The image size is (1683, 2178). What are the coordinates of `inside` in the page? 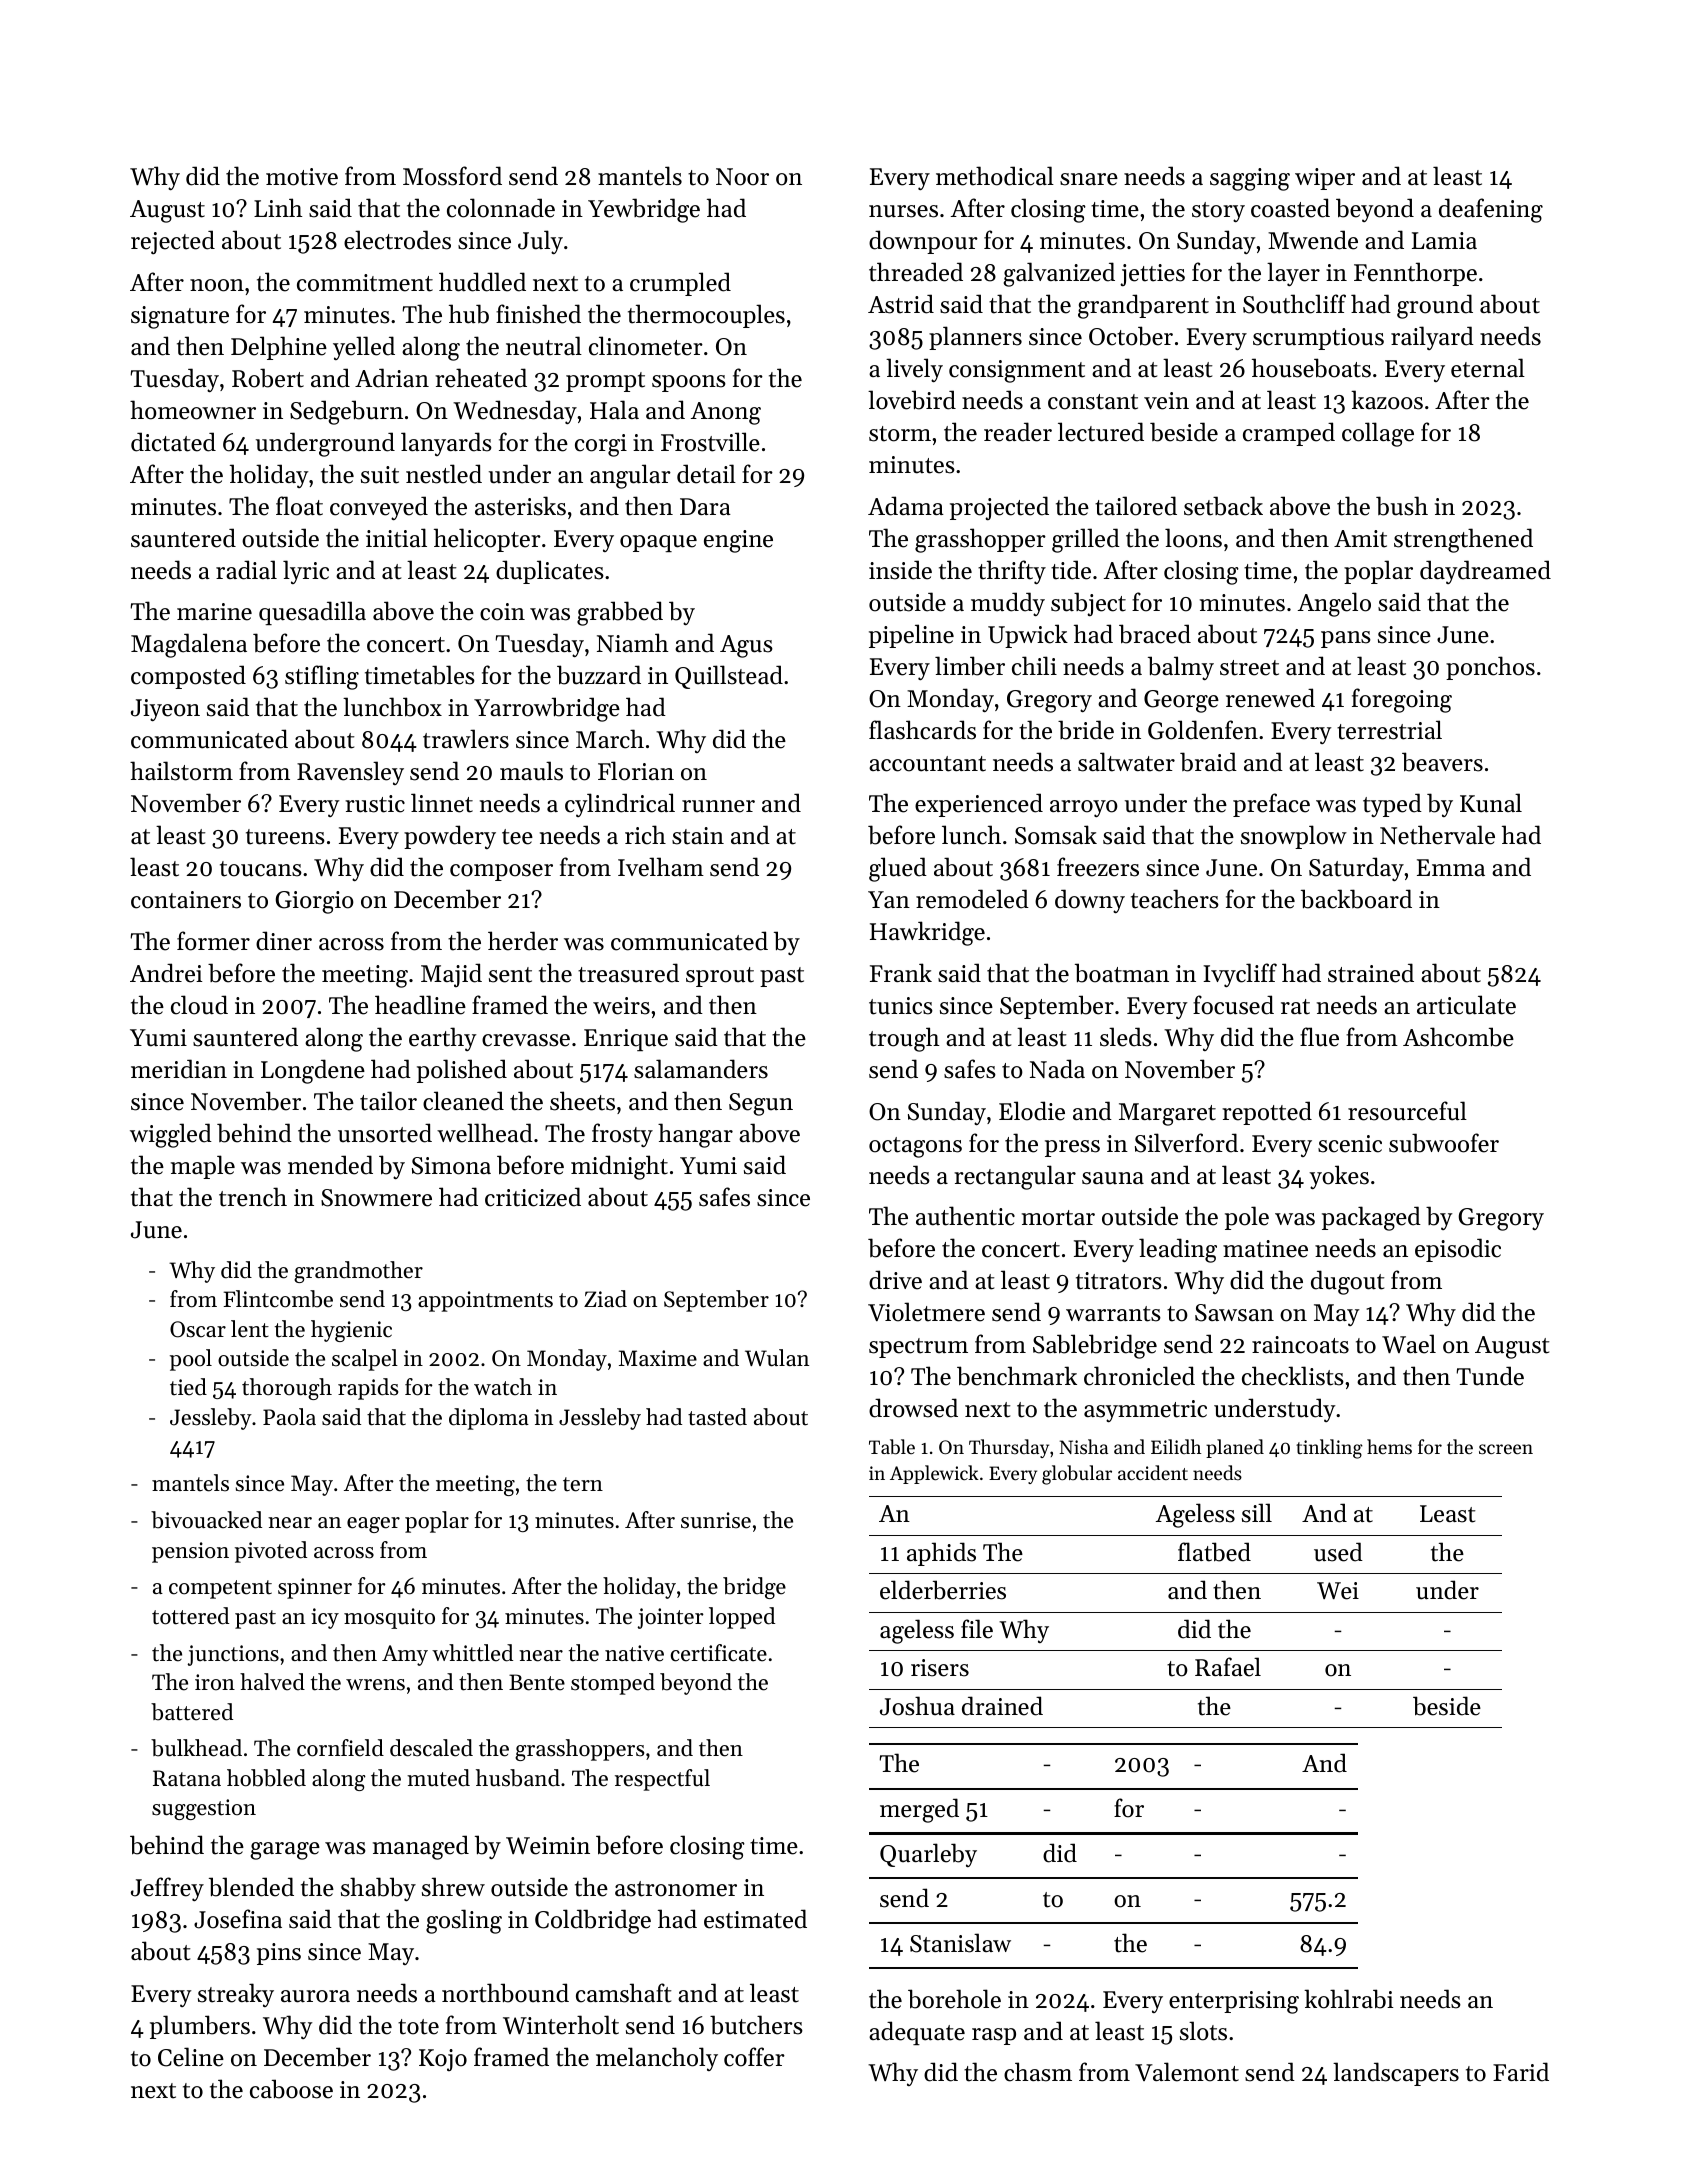 It's located at (900, 570).
